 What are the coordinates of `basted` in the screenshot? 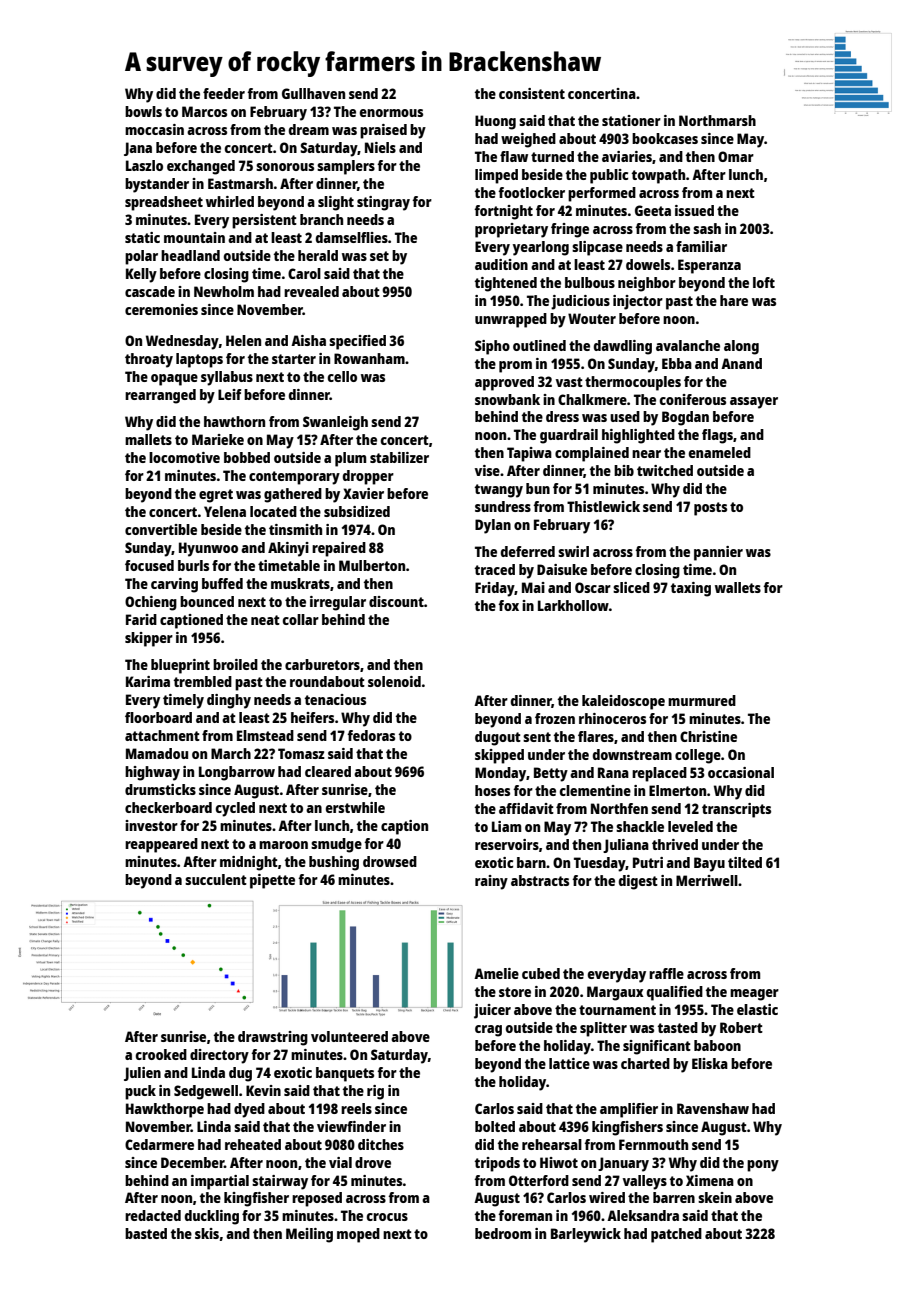 It's located at (146, 1233).
